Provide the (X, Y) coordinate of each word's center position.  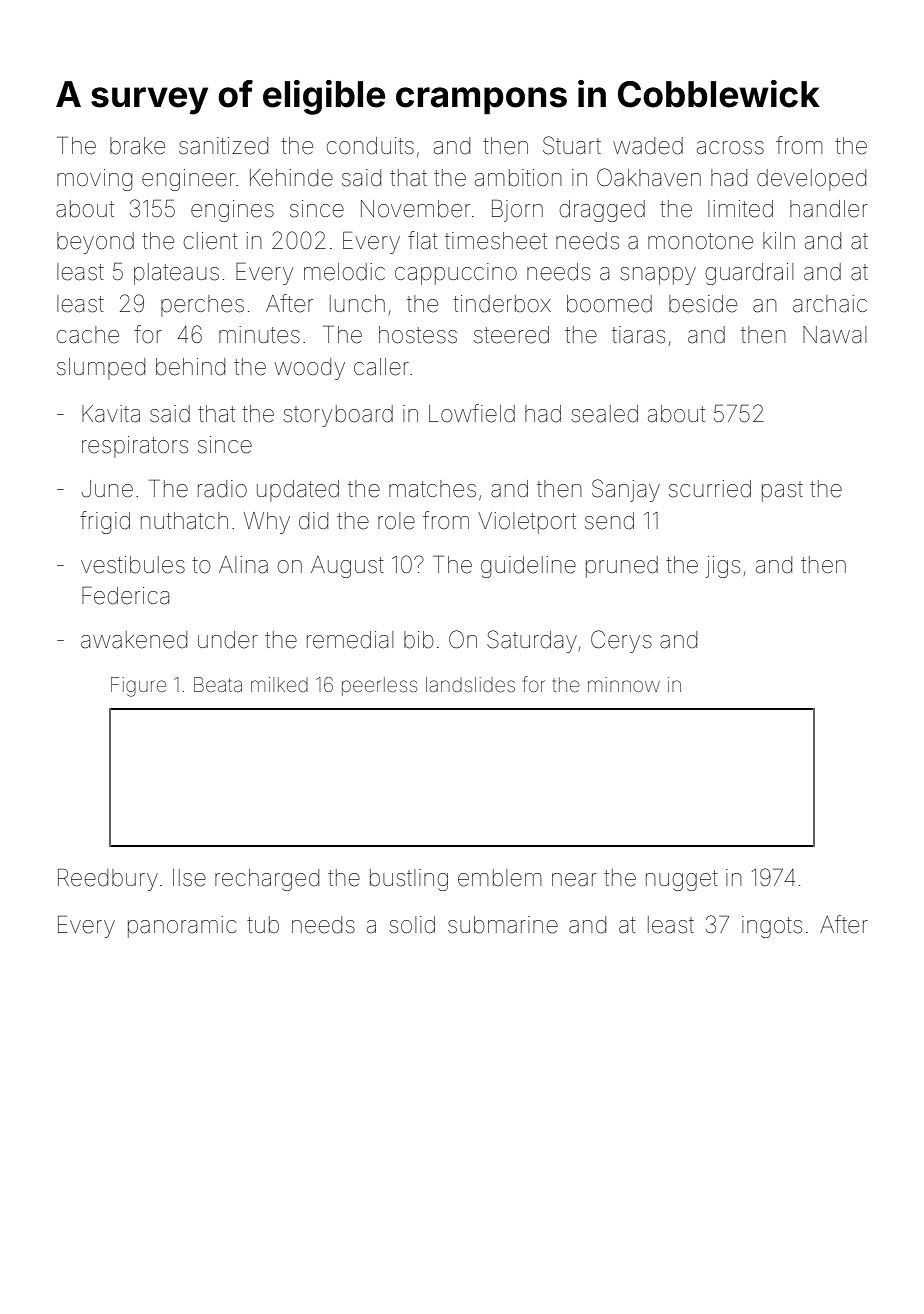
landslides (470, 684)
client (211, 241)
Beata (218, 684)
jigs (723, 567)
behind (190, 367)
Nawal (834, 335)
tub (263, 925)
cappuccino (456, 274)
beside (703, 304)
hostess (418, 335)
